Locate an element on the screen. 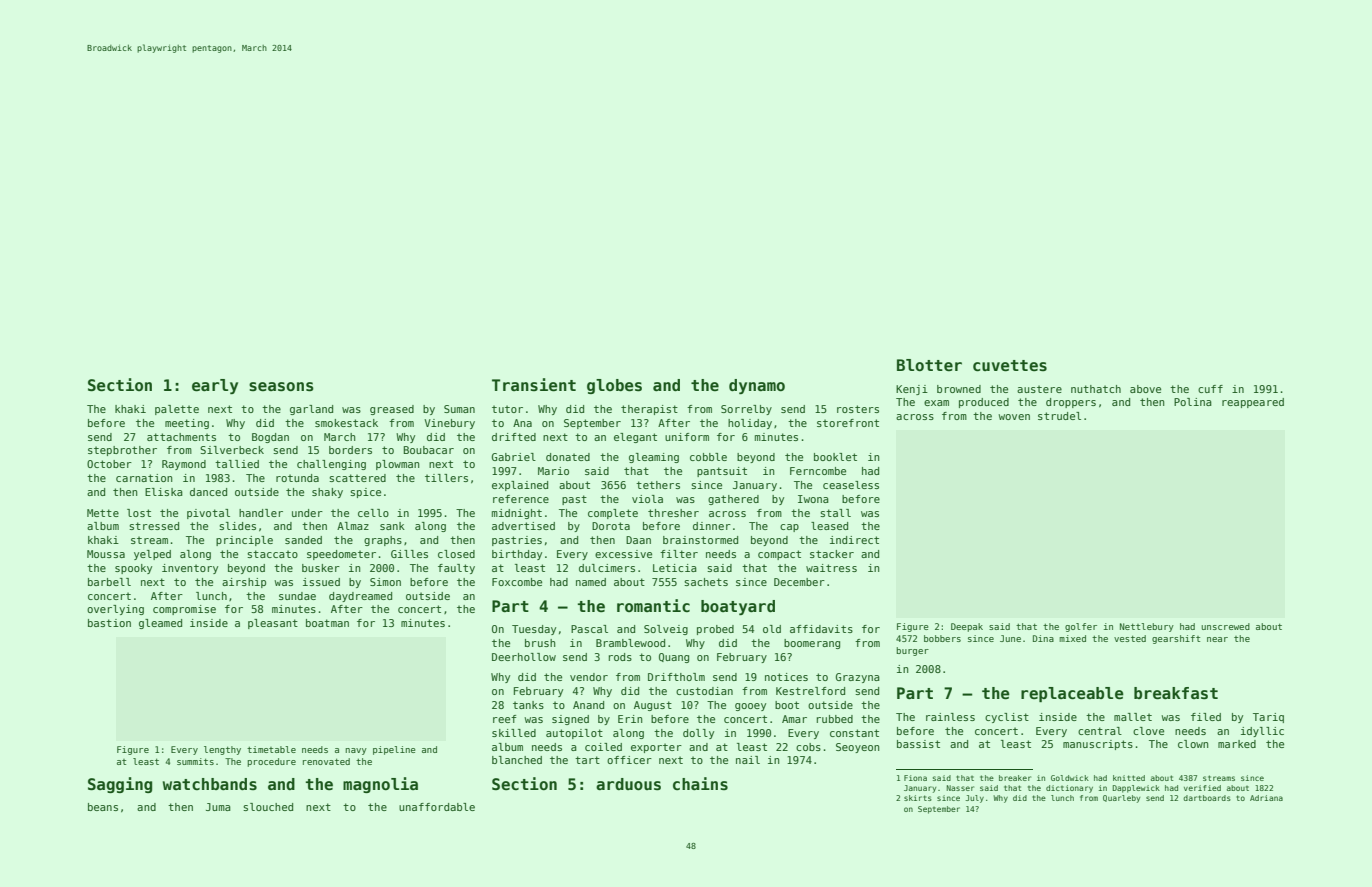 This screenshot has height=887, width=1372. pleasant is located at coordinates (273, 624).
